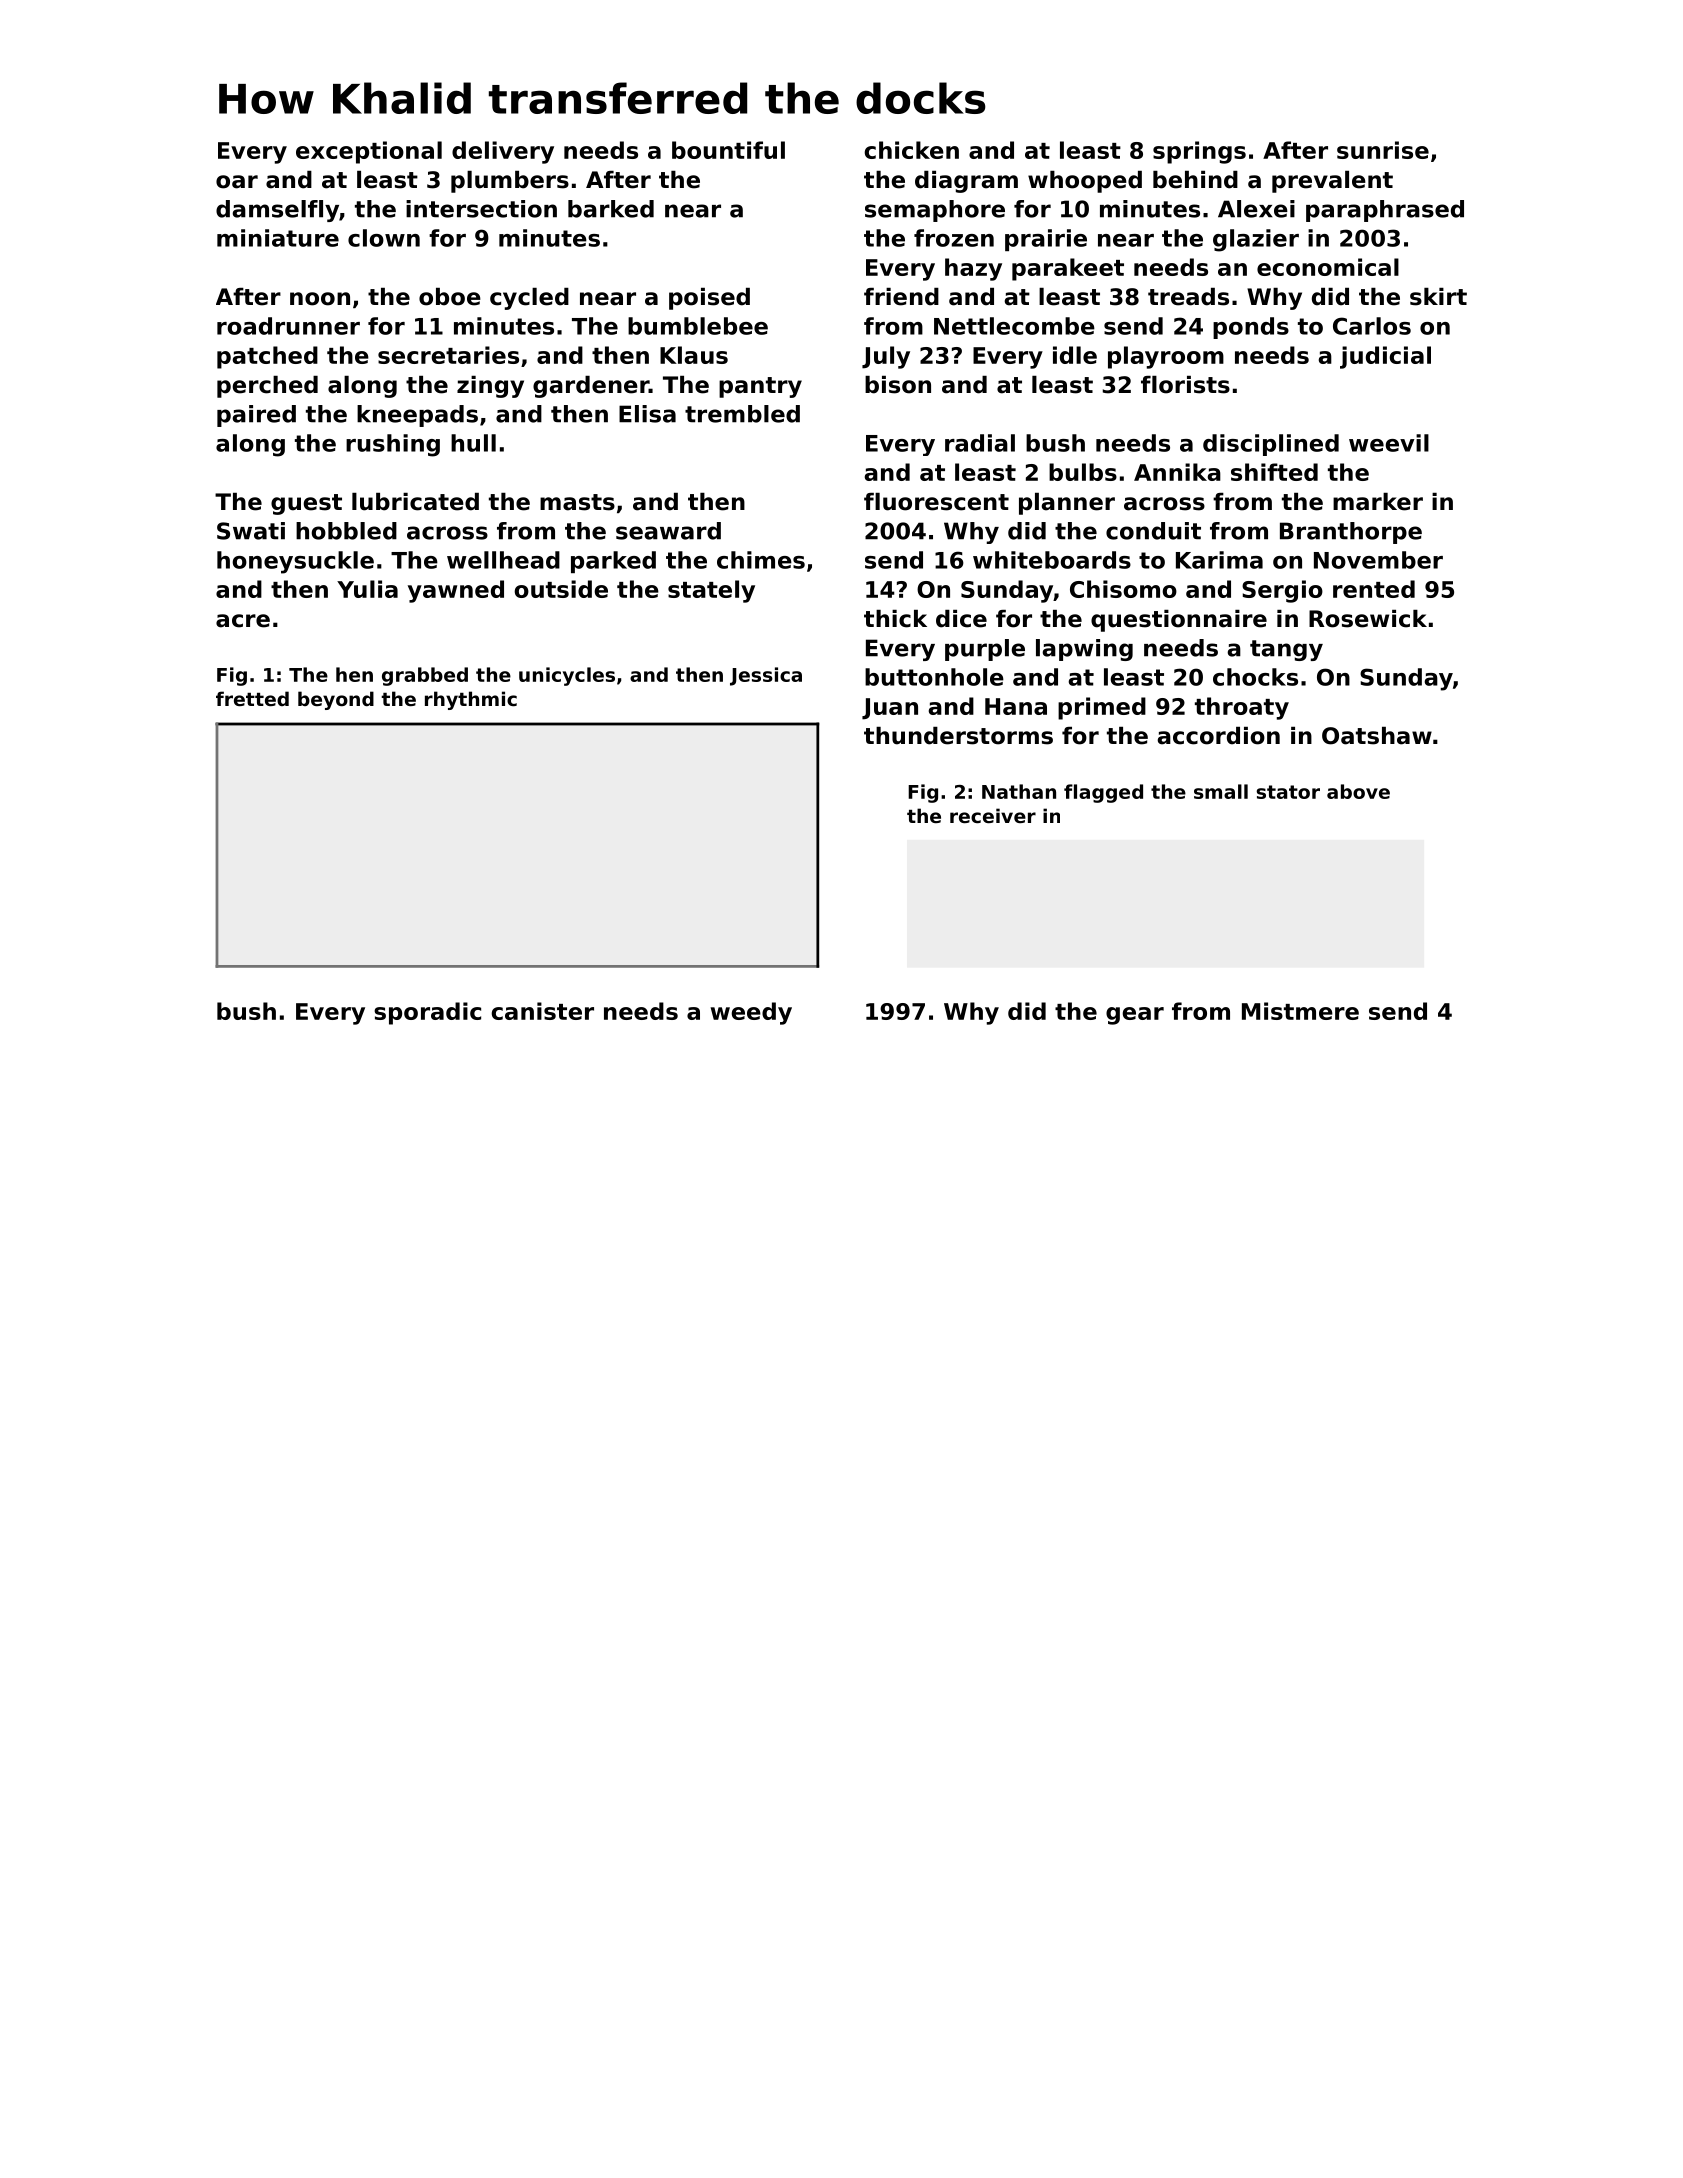 The height and width of the screenshot is (2178, 1683). Describe the element at coordinates (1332, 182) in the screenshot. I see `prevalent` at that location.
